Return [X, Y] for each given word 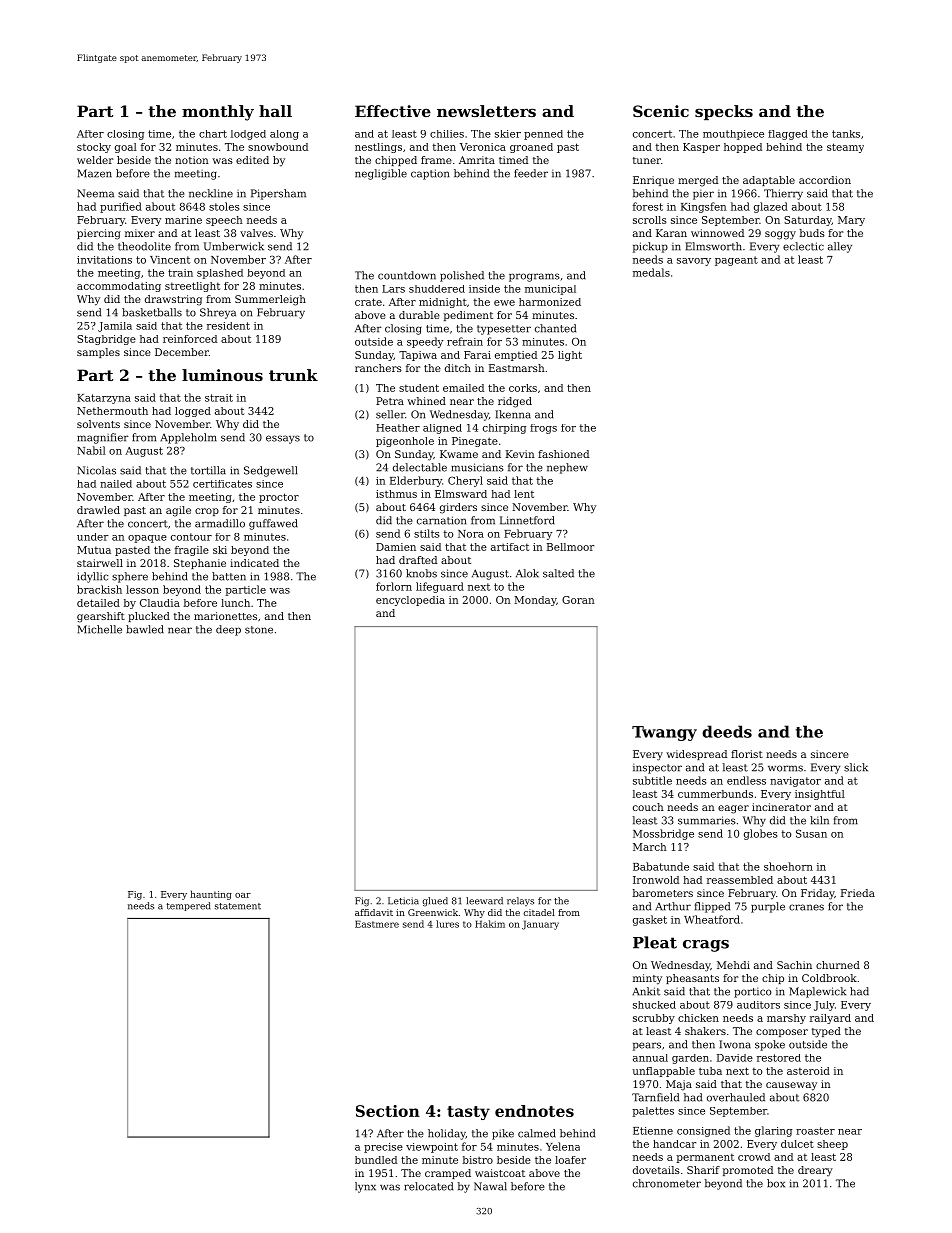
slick [856, 767]
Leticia [403, 901]
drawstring [173, 300]
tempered [189, 906]
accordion [825, 180]
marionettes [225, 616]
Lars [393, 289]
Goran [578, 600]
